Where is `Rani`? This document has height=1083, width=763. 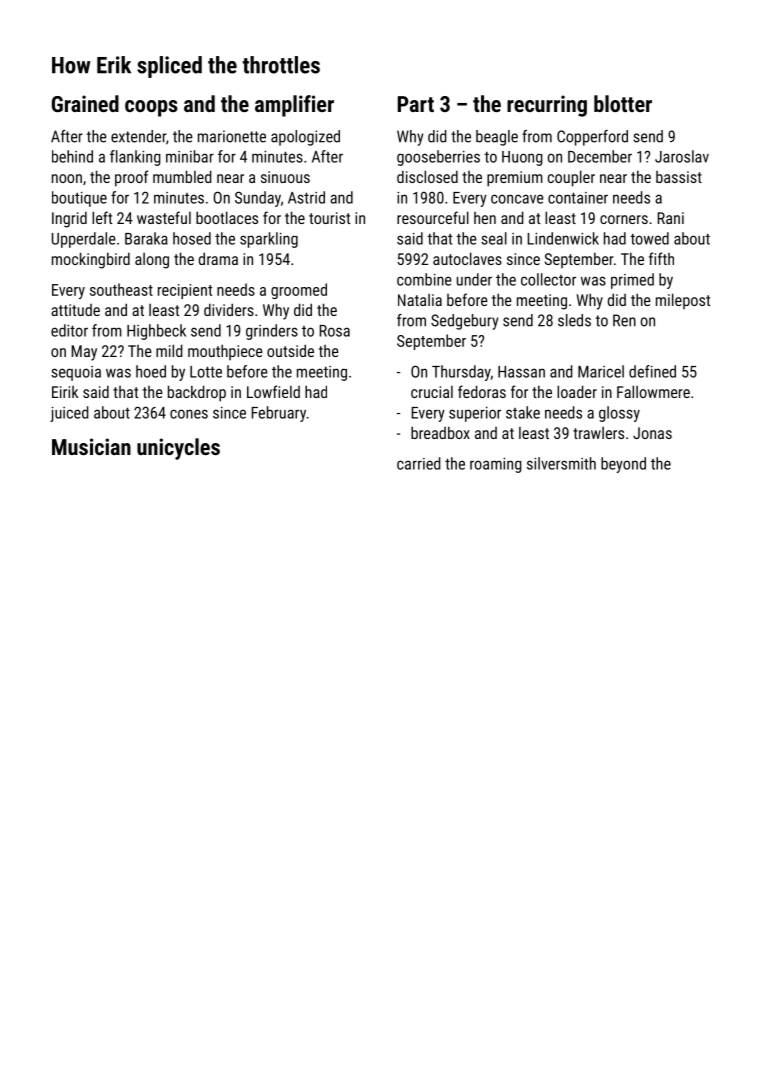
Rani is located at coordinates (671, 218).
